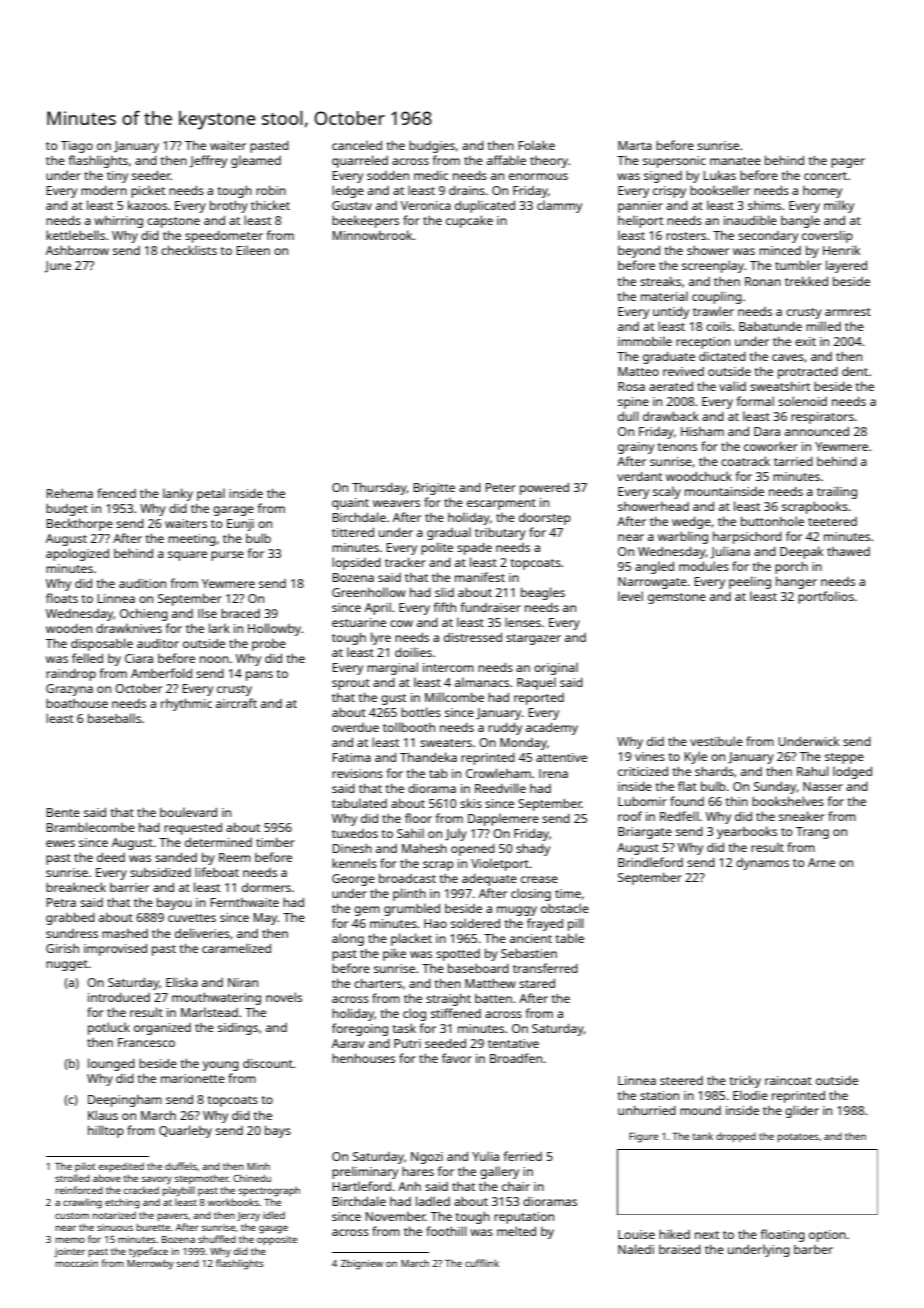 This page has height=1308, width=924. I want to click on teetered, so click(832, 521).
